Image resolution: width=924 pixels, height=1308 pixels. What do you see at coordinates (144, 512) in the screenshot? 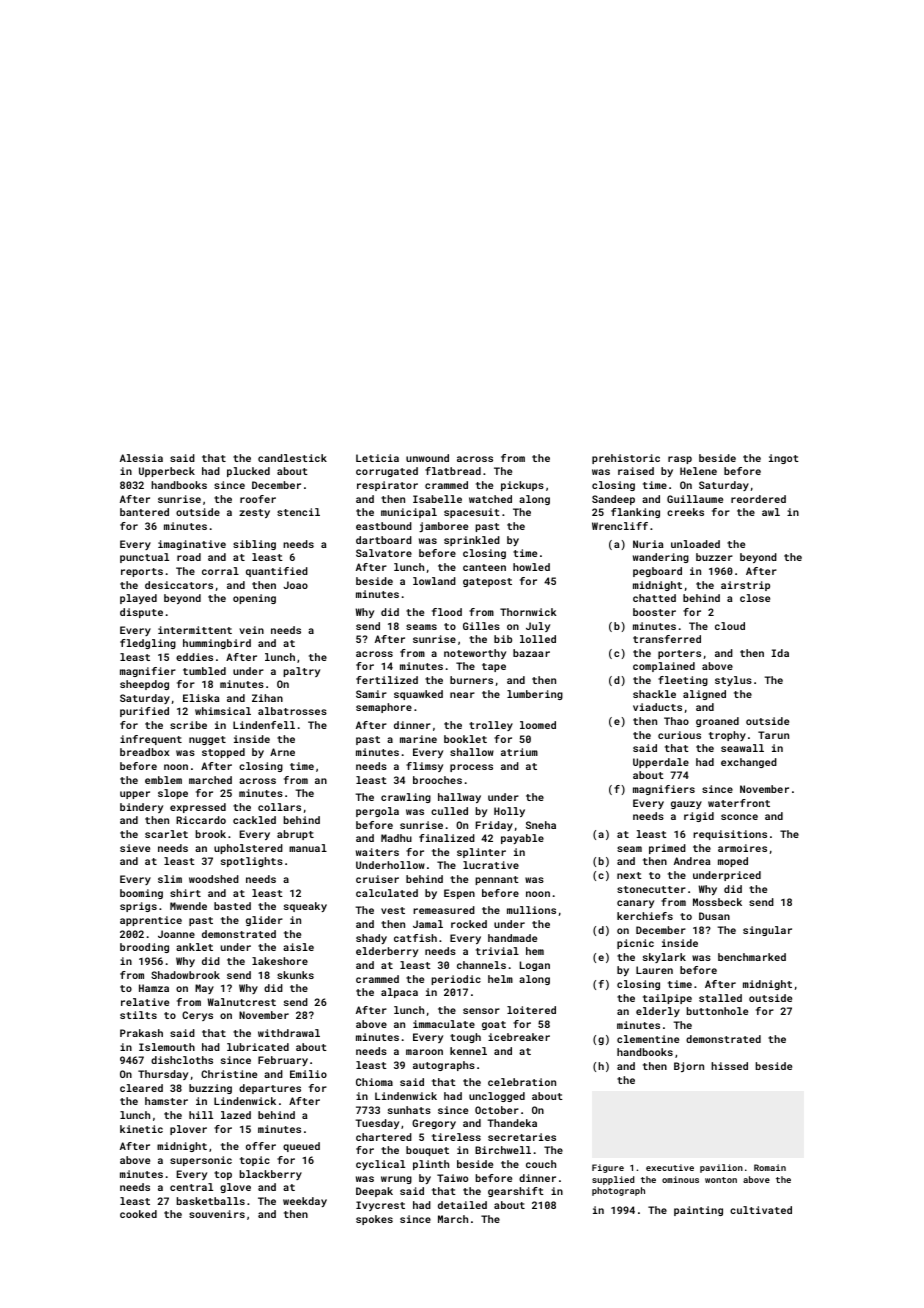
I see `bantered` at bounding box center [144, 512].
